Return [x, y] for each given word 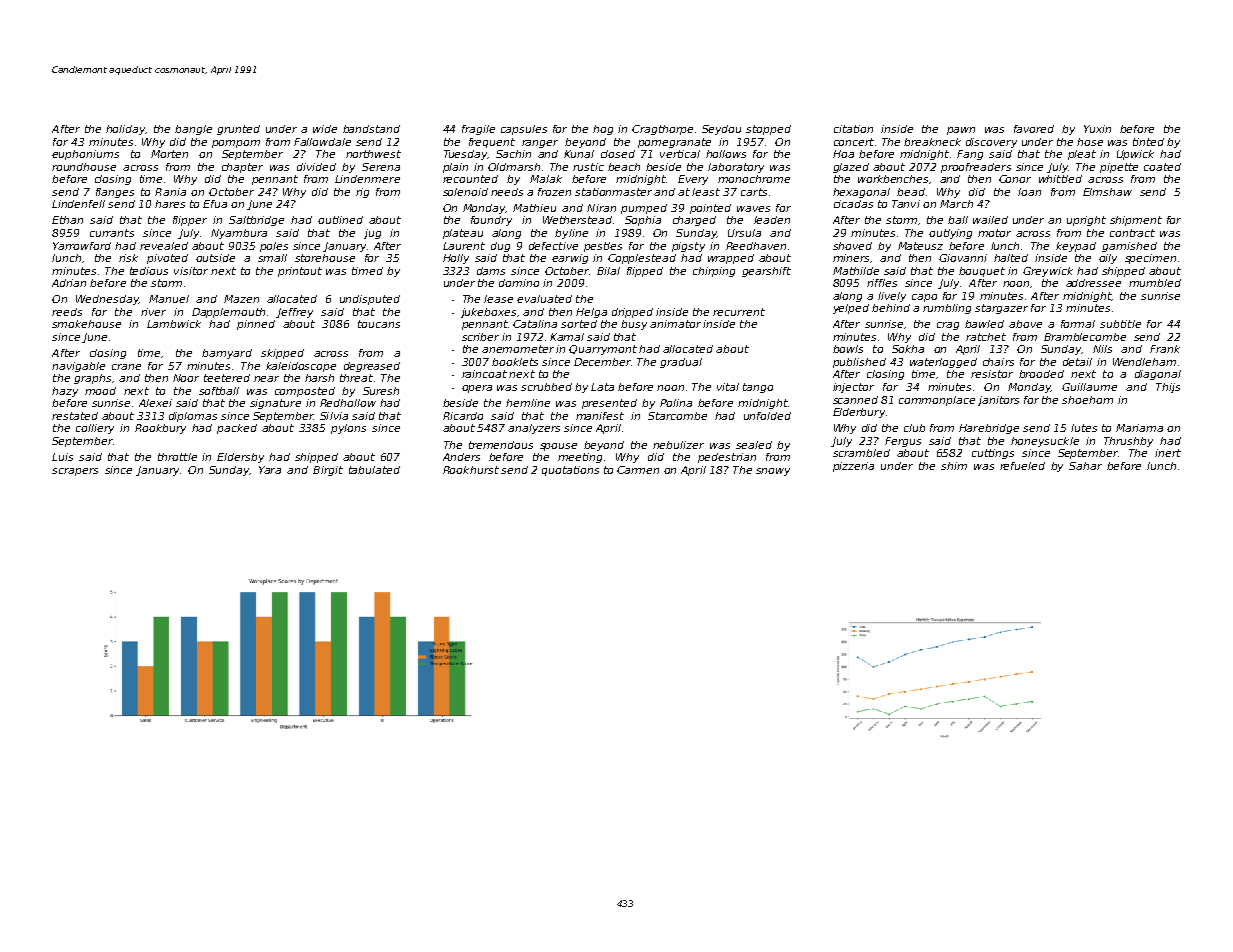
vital [728, 387]
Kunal [579, 154]
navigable [78, 367]
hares [170, 204]
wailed [990, 220]
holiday [125, 130]
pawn [961, 131]
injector [853, 388]
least [706, 192]
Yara [270, 470]
